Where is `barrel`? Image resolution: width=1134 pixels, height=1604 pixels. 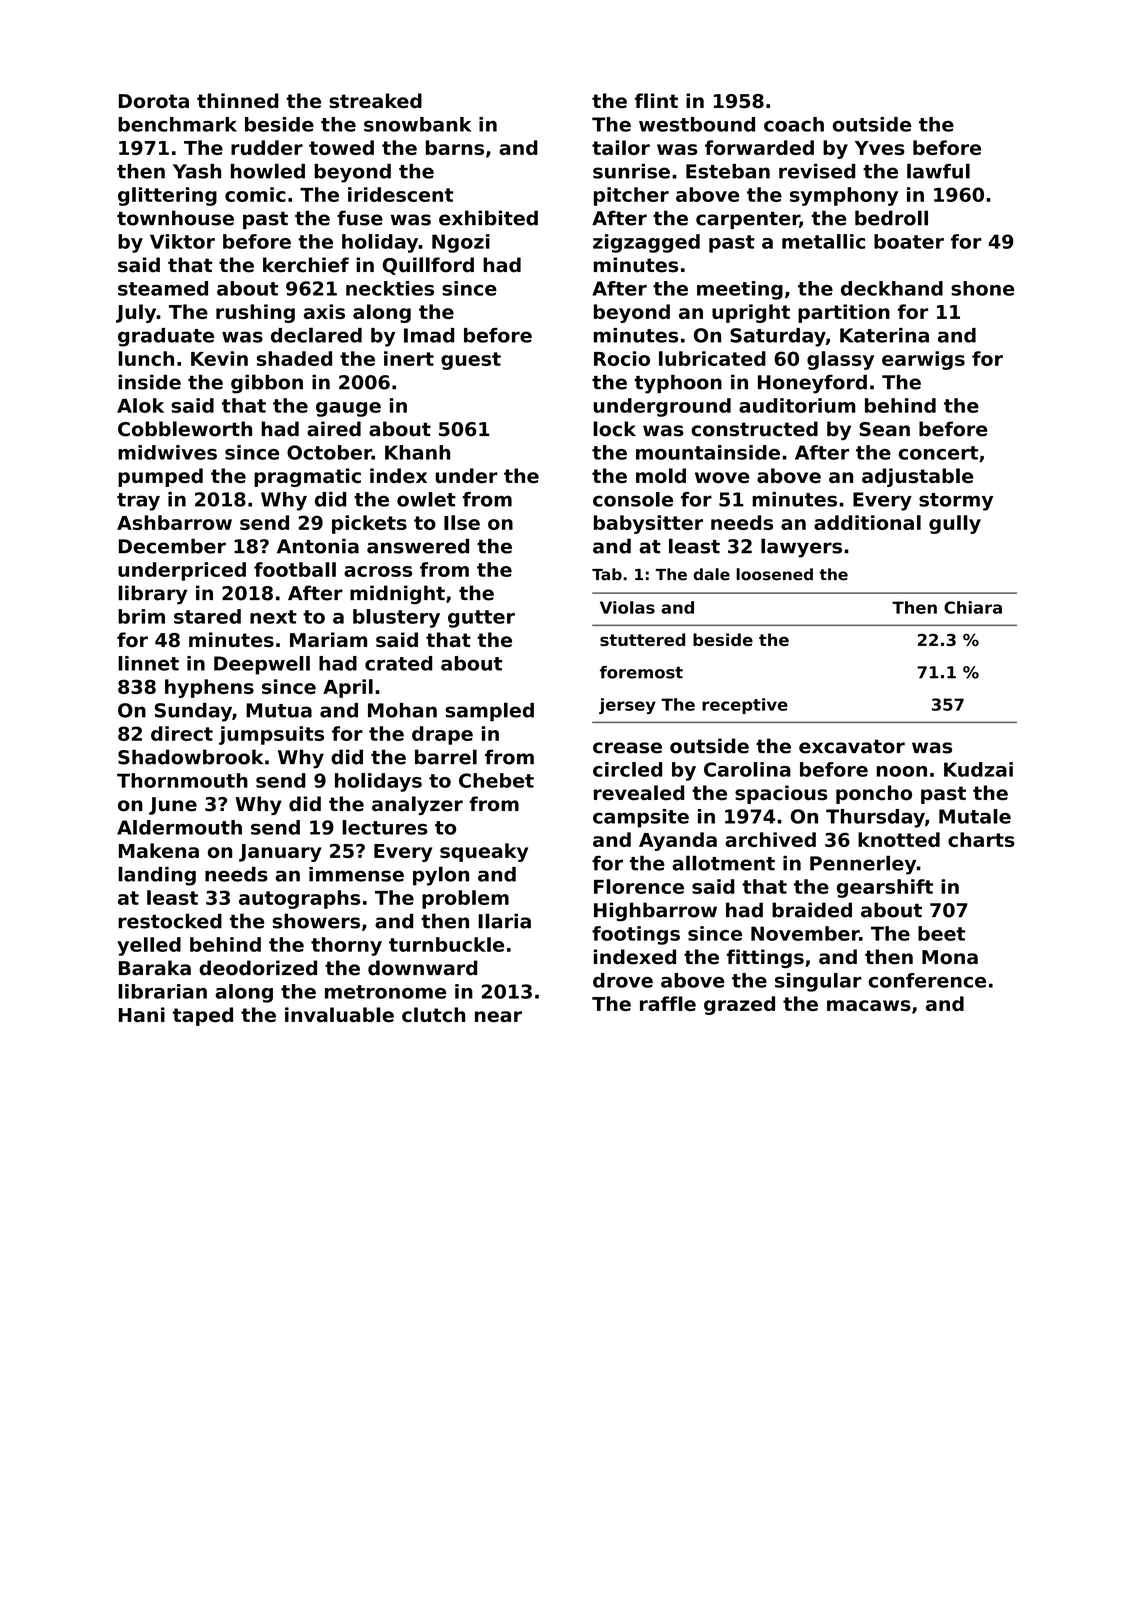
barrel is located at coordinates (446, 757).
